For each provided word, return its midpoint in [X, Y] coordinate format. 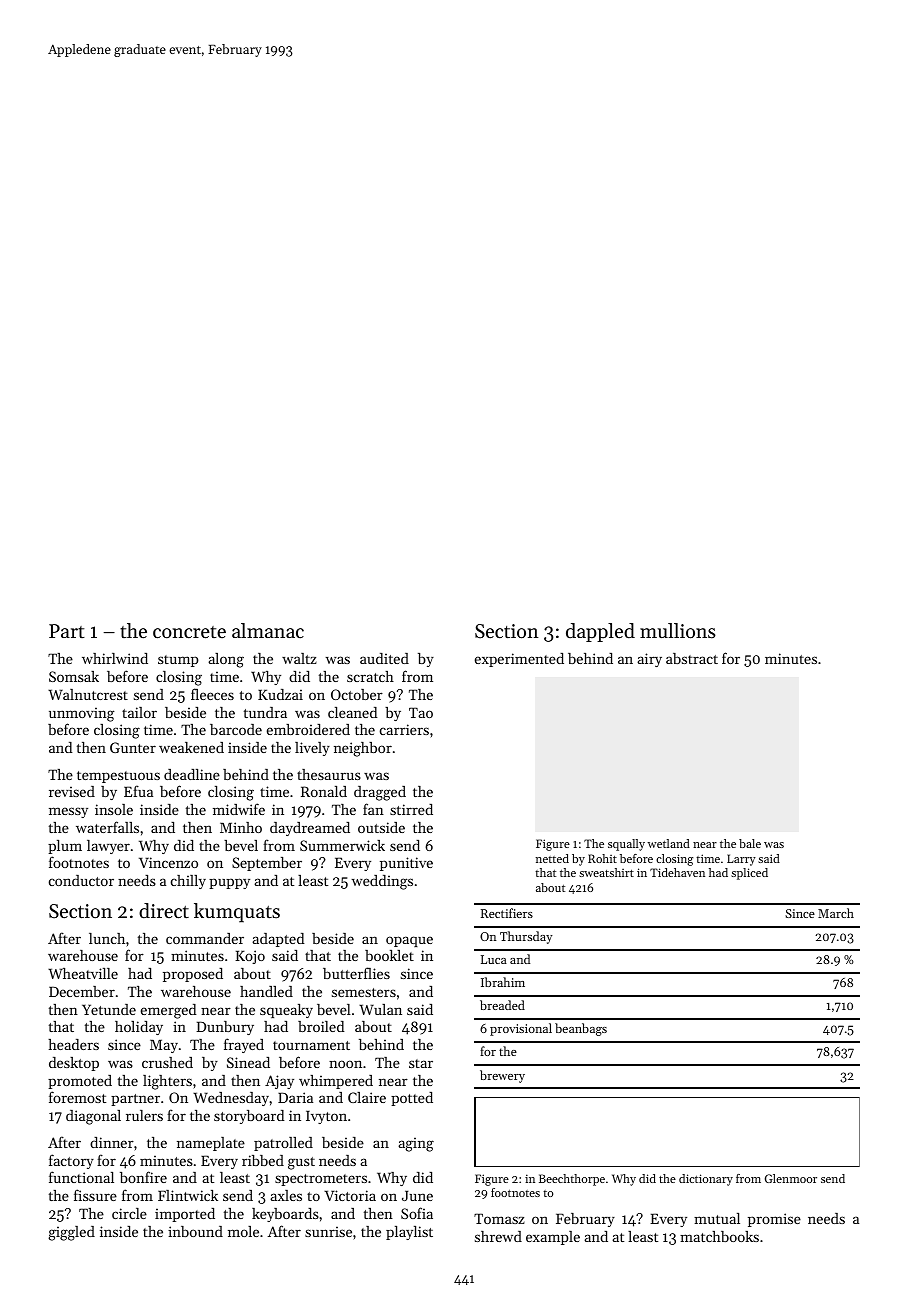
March [836, 913]
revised [72, 791]
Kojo [250, 957]
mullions [678, 631]
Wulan [380, 1009]
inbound [195, 1231]
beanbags [581, 1029]
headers [73, 1044]
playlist [409, 1233]
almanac [268, 630]
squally [626, 845]
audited [384, 658]
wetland [669, 843]
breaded [502, 1005]
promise [774, 1220]
